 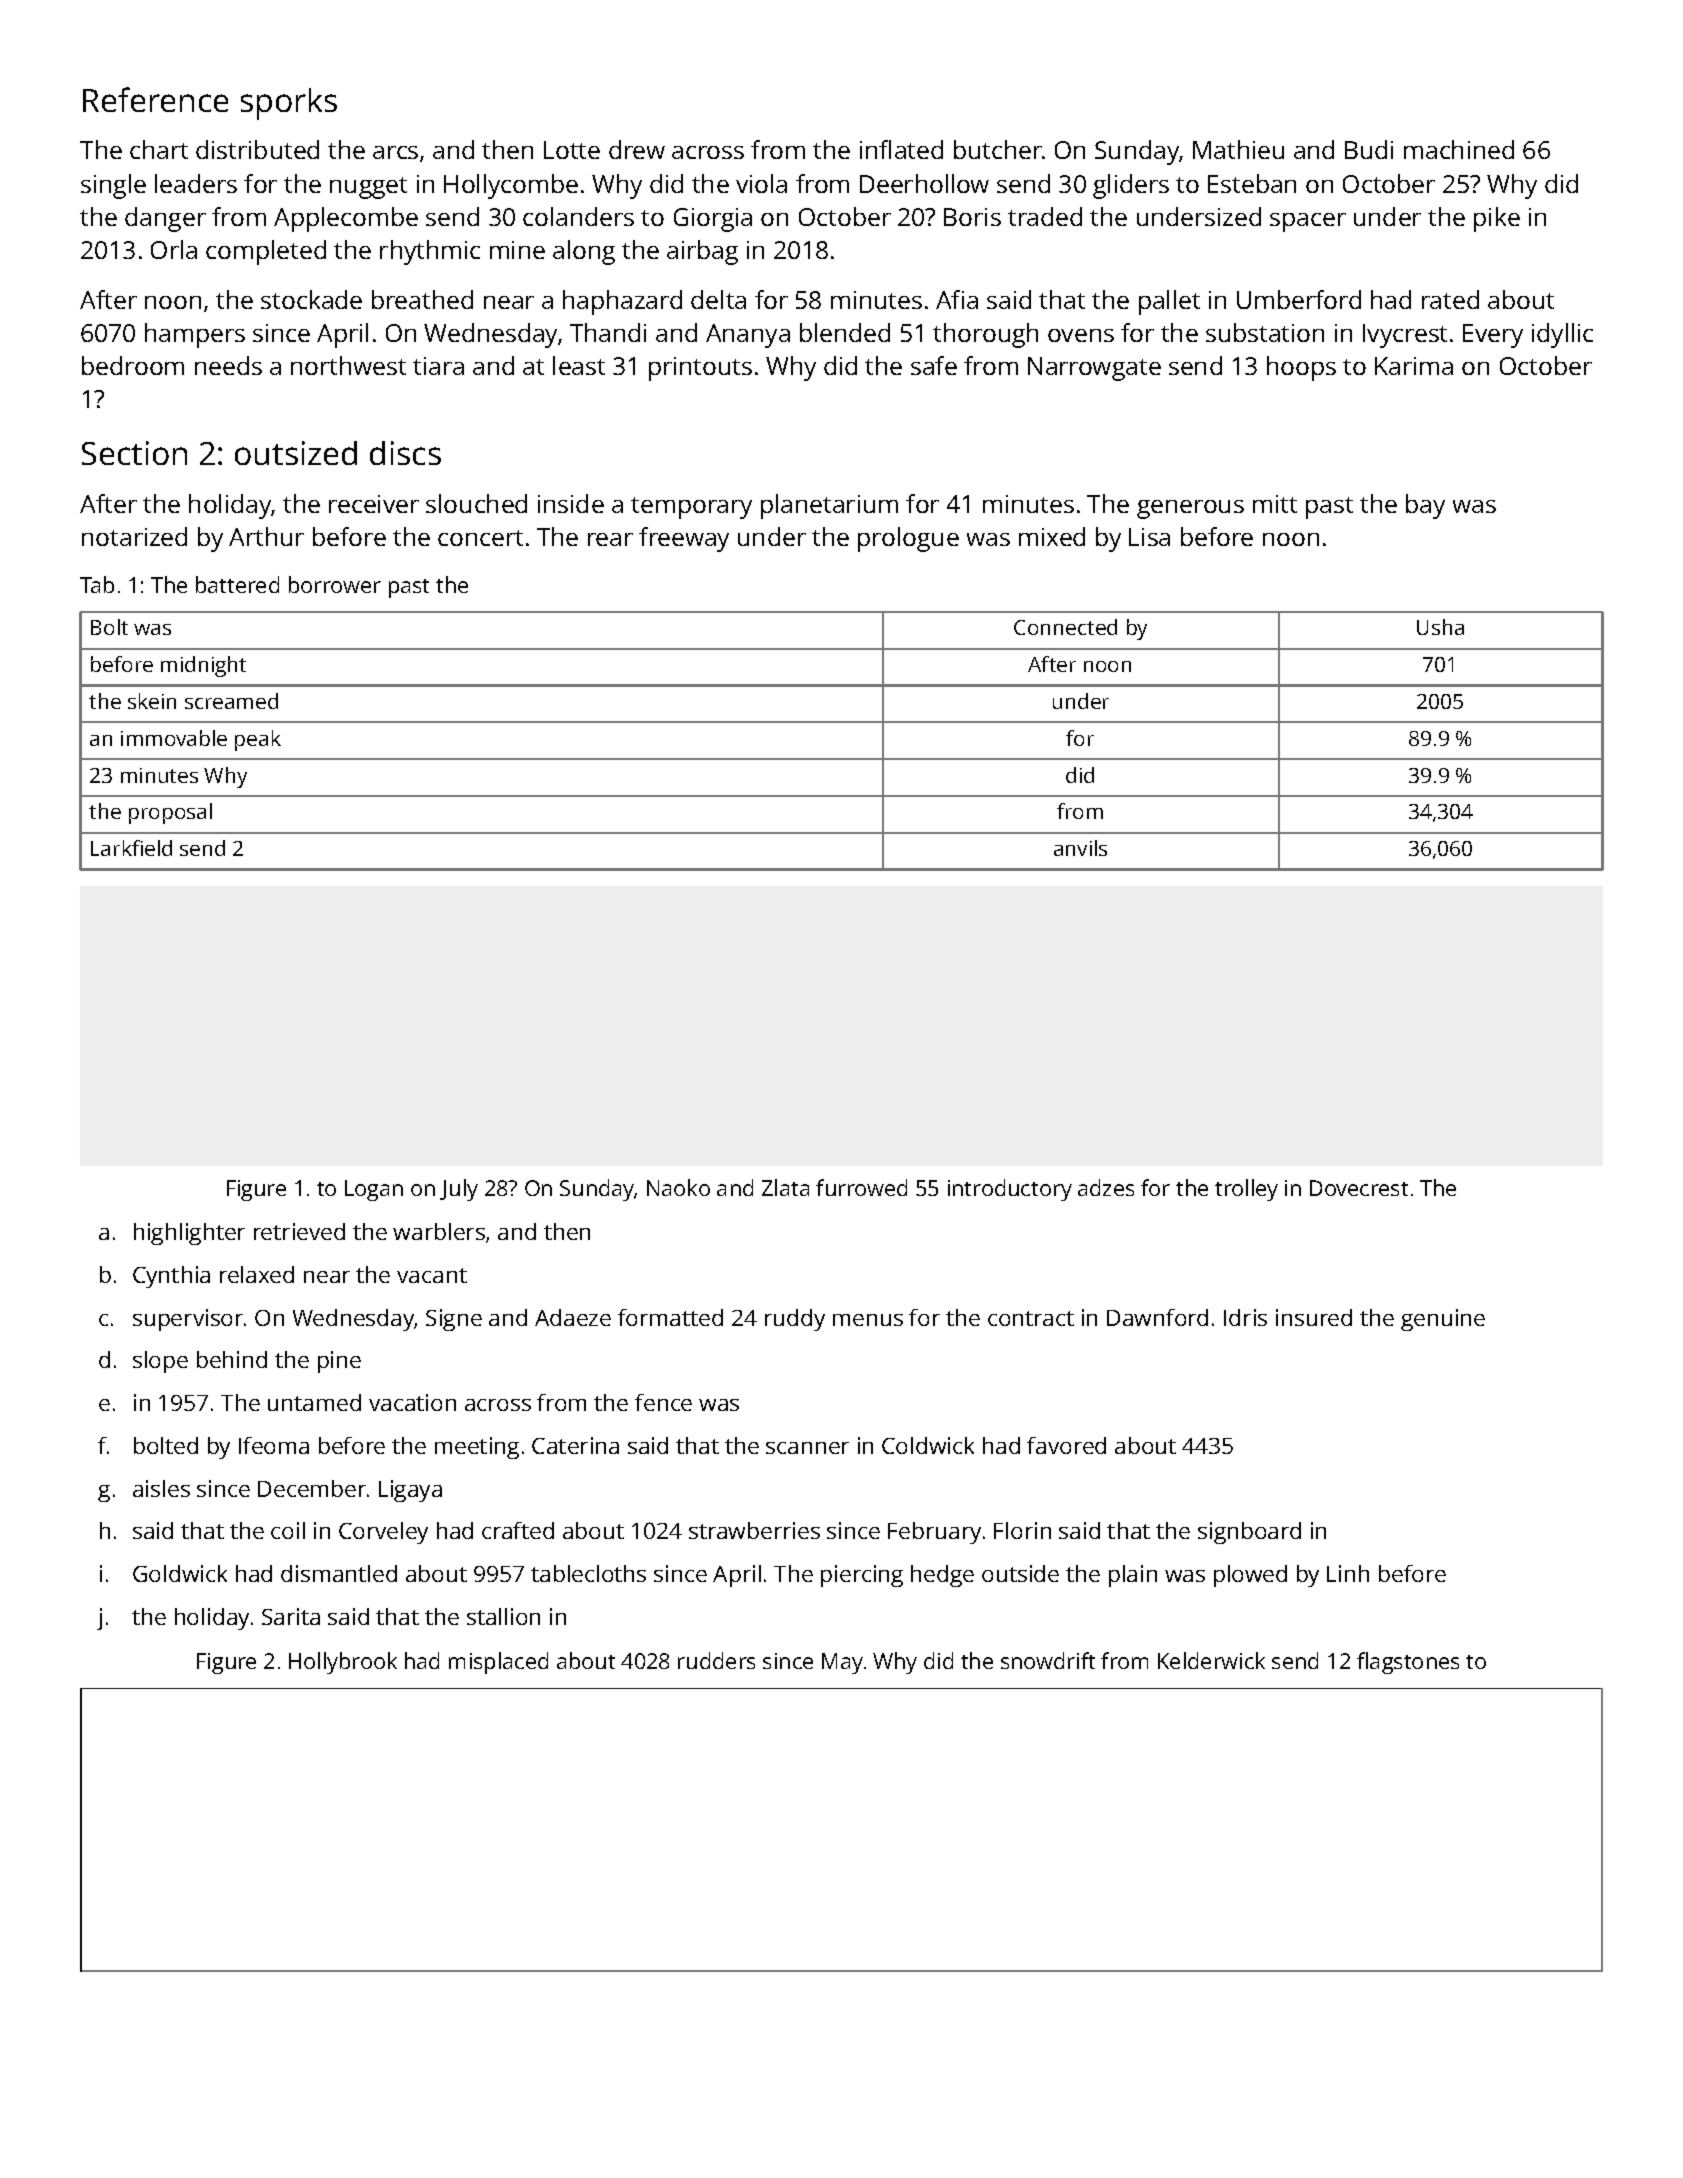 I want to click on machined, so click(x=1459, y=149).
